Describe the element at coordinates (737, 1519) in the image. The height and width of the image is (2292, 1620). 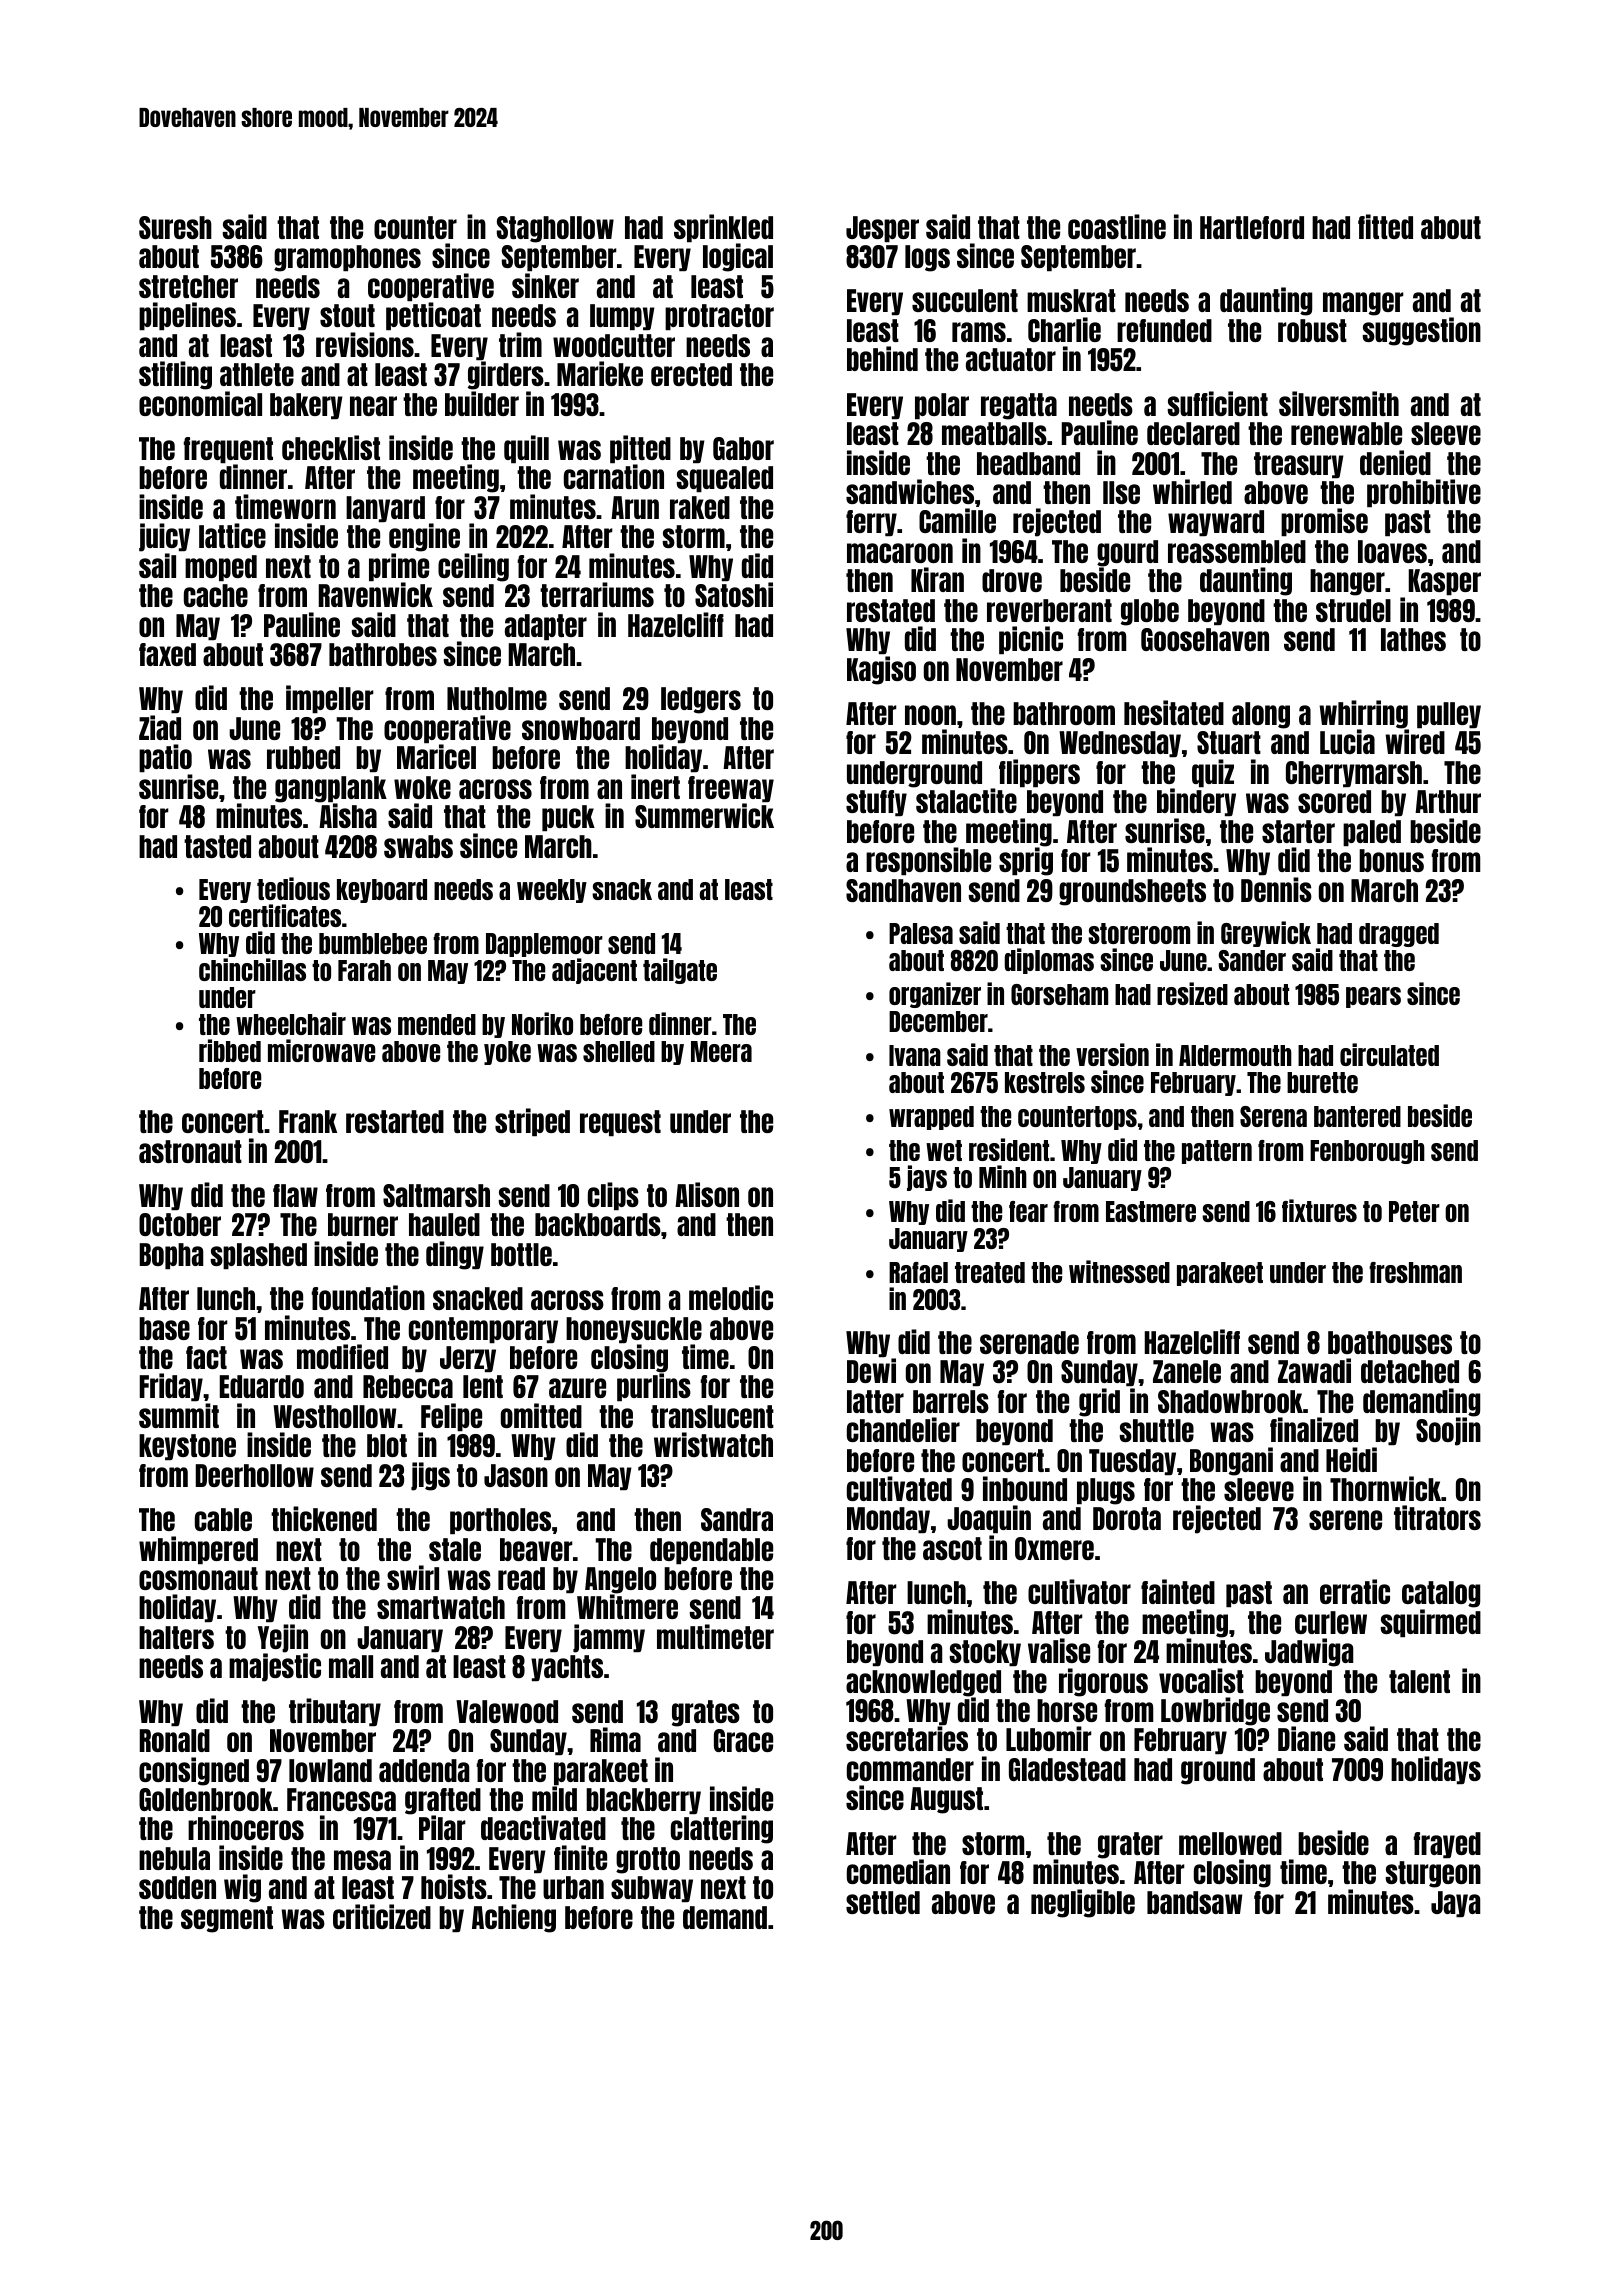
I see `Sandra` at that location.
